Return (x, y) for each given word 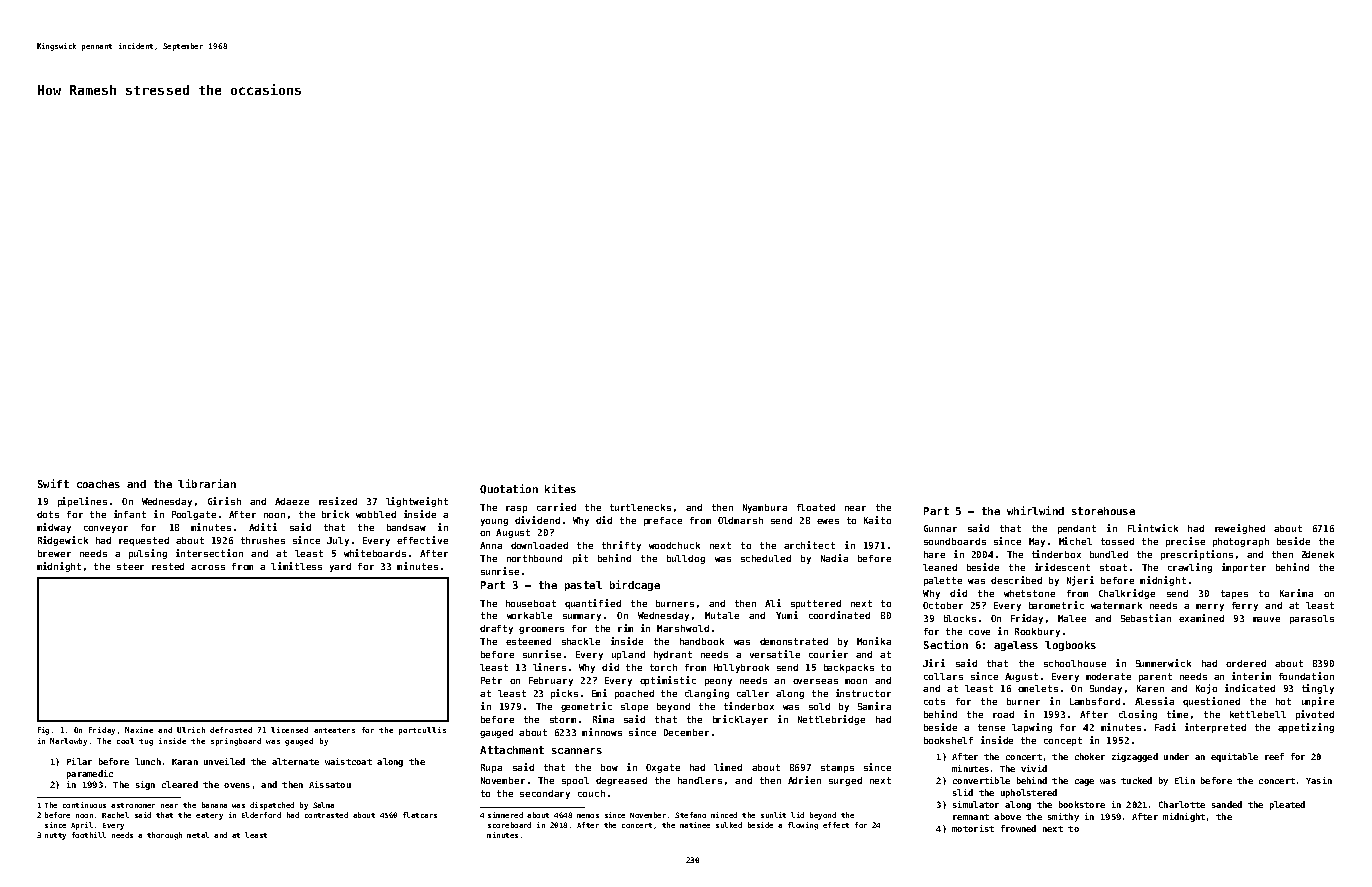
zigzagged (1135, 757)
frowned (1018, 828)
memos (588, 816)
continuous (84, 805)
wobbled (376, 514)
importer (1244, 568)
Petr (491, 680)
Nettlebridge (831, 720)
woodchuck (674, 545)
